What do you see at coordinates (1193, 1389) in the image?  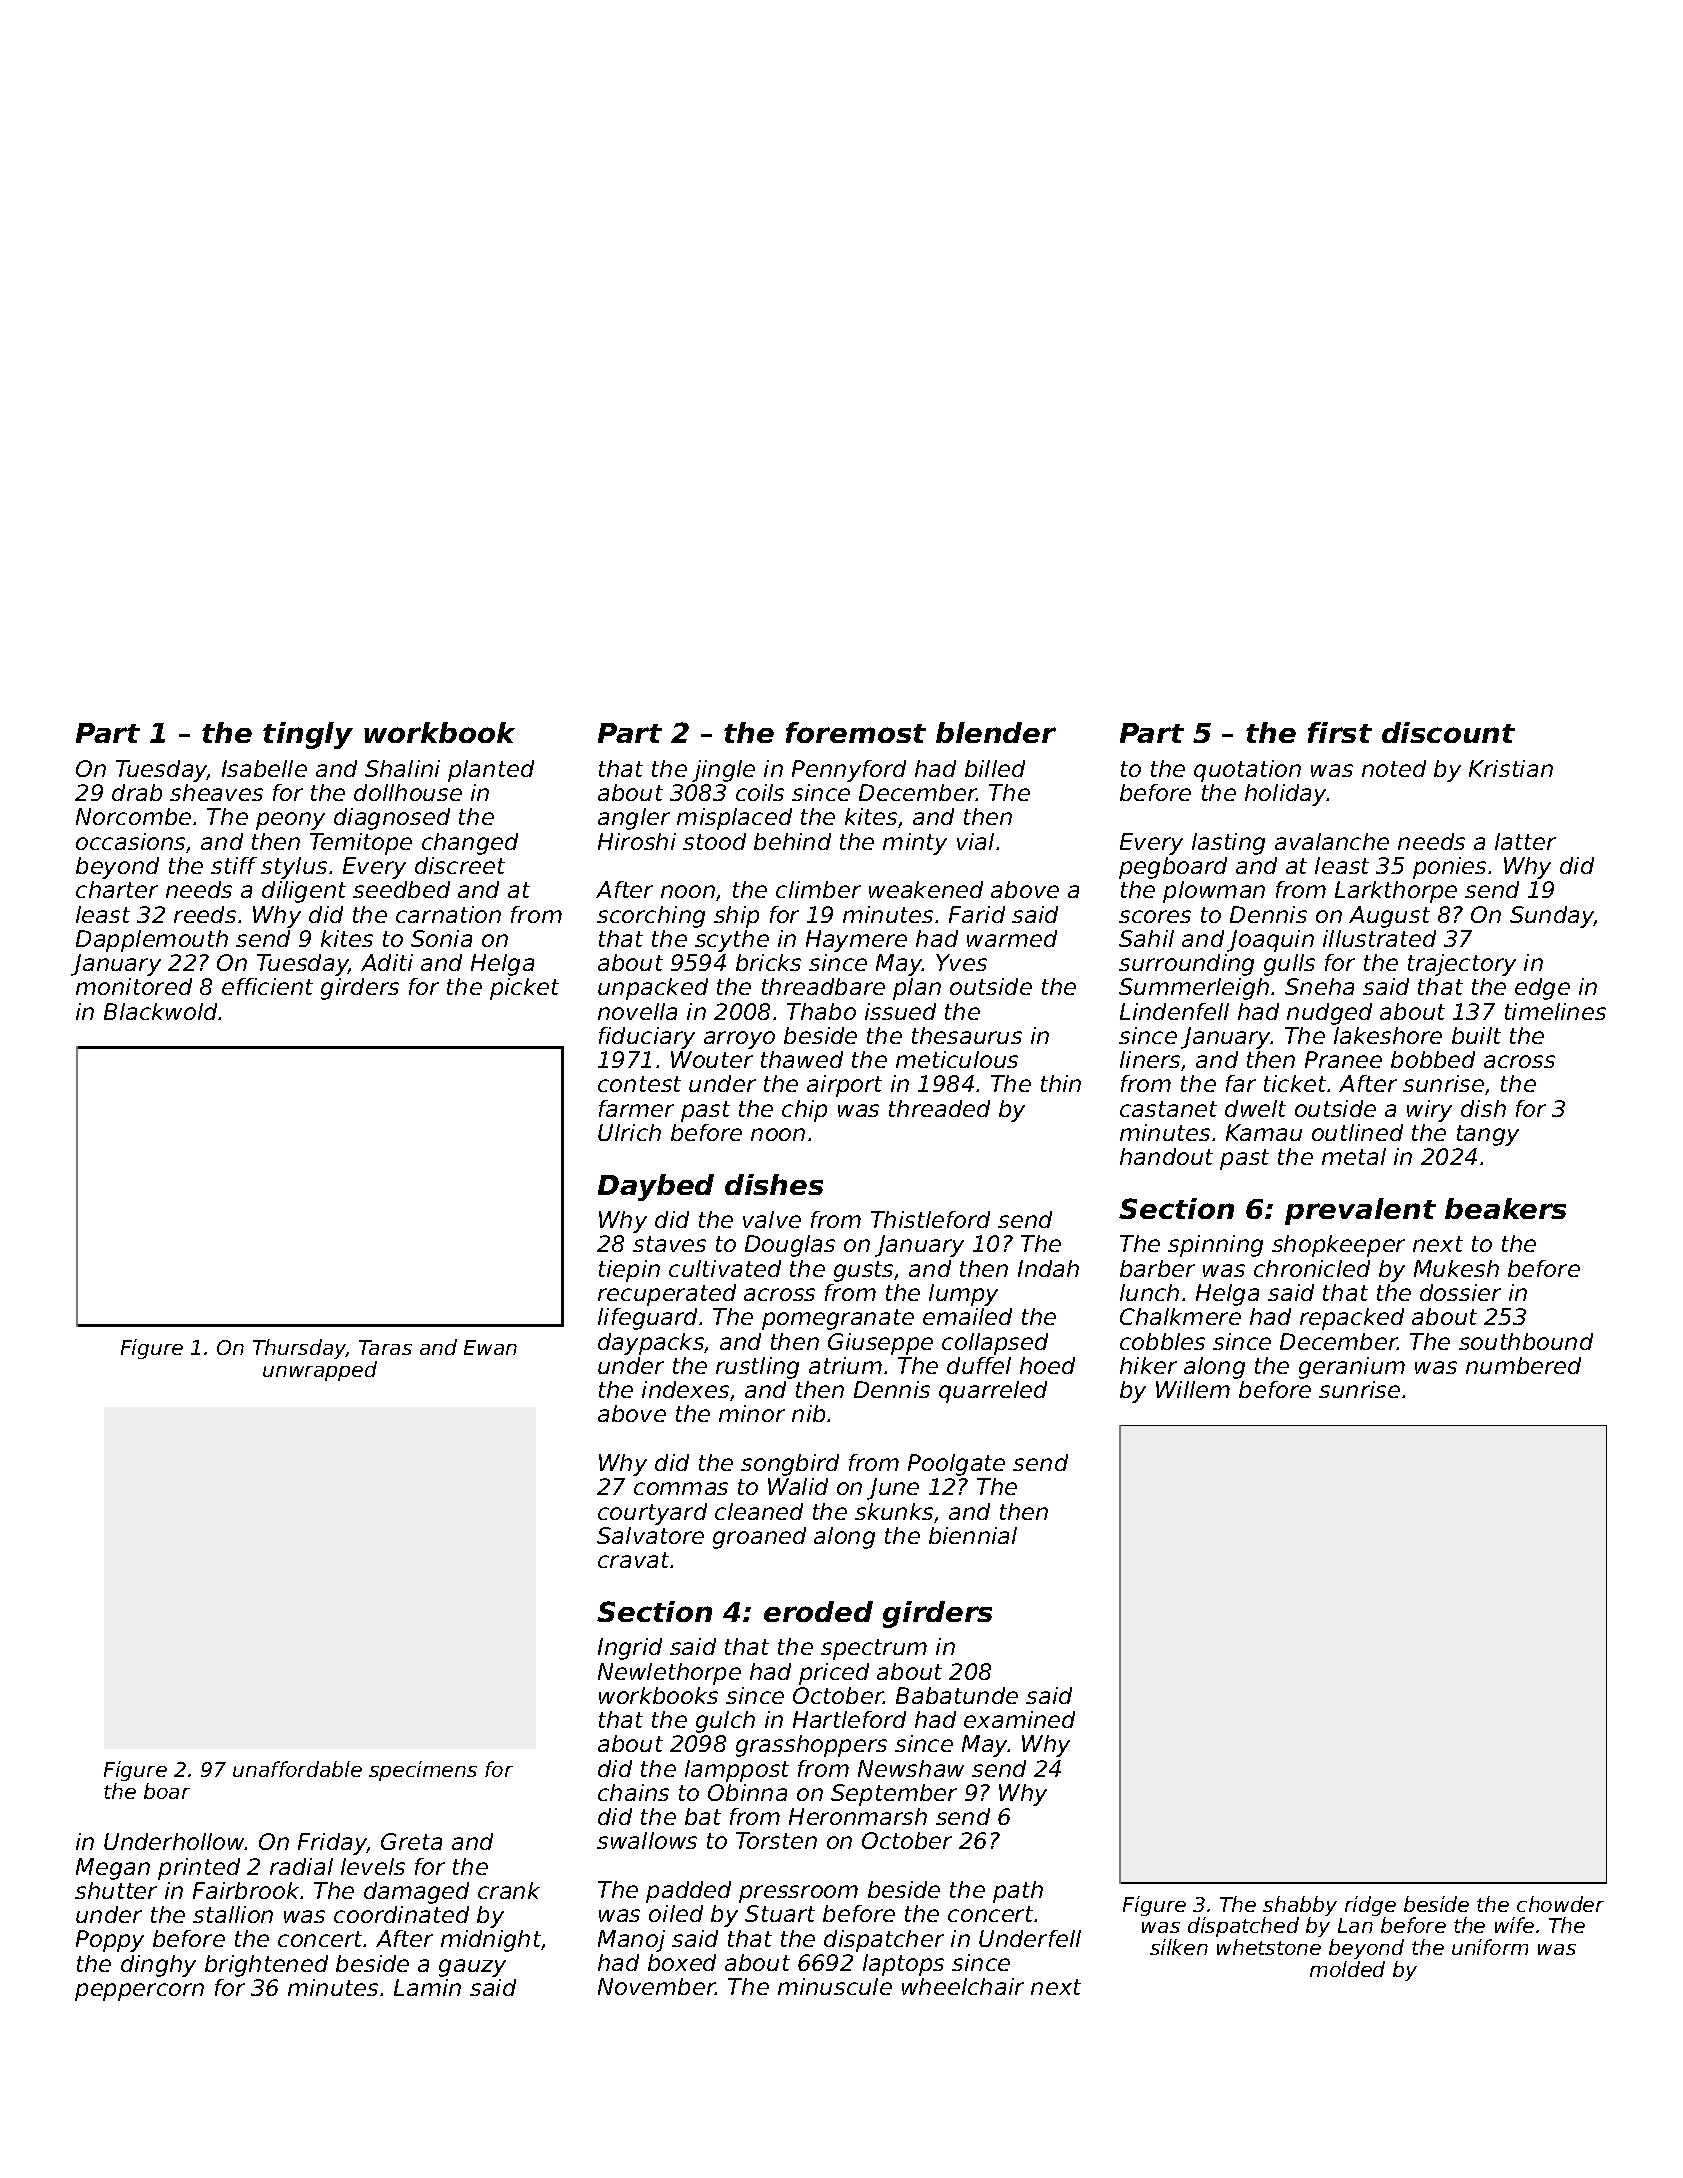 I see `Willem` at bounding box center [1193, 1389].
